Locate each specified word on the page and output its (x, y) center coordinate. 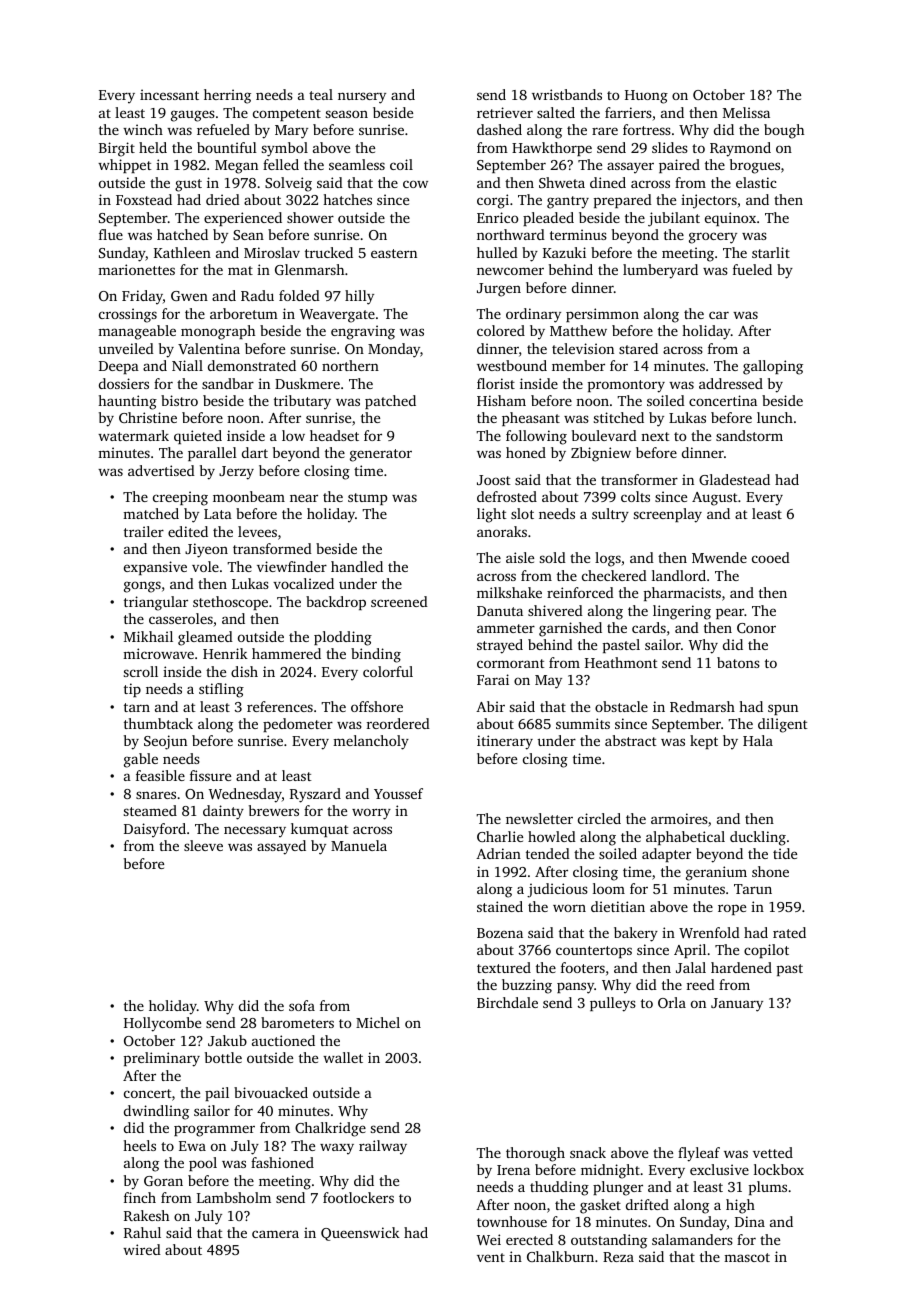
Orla (672, 1002)
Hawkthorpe (552, 149)
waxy (337, 1148)
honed (526, 452)
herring (227, 96)
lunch (775, 417)
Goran (163, 1181)
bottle (223, 1057)
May (548, 682)
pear (730, 613)
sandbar (228, 383)
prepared (623, 201)
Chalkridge (330, 1129)
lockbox (779, 1169)
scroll (141, 671)
